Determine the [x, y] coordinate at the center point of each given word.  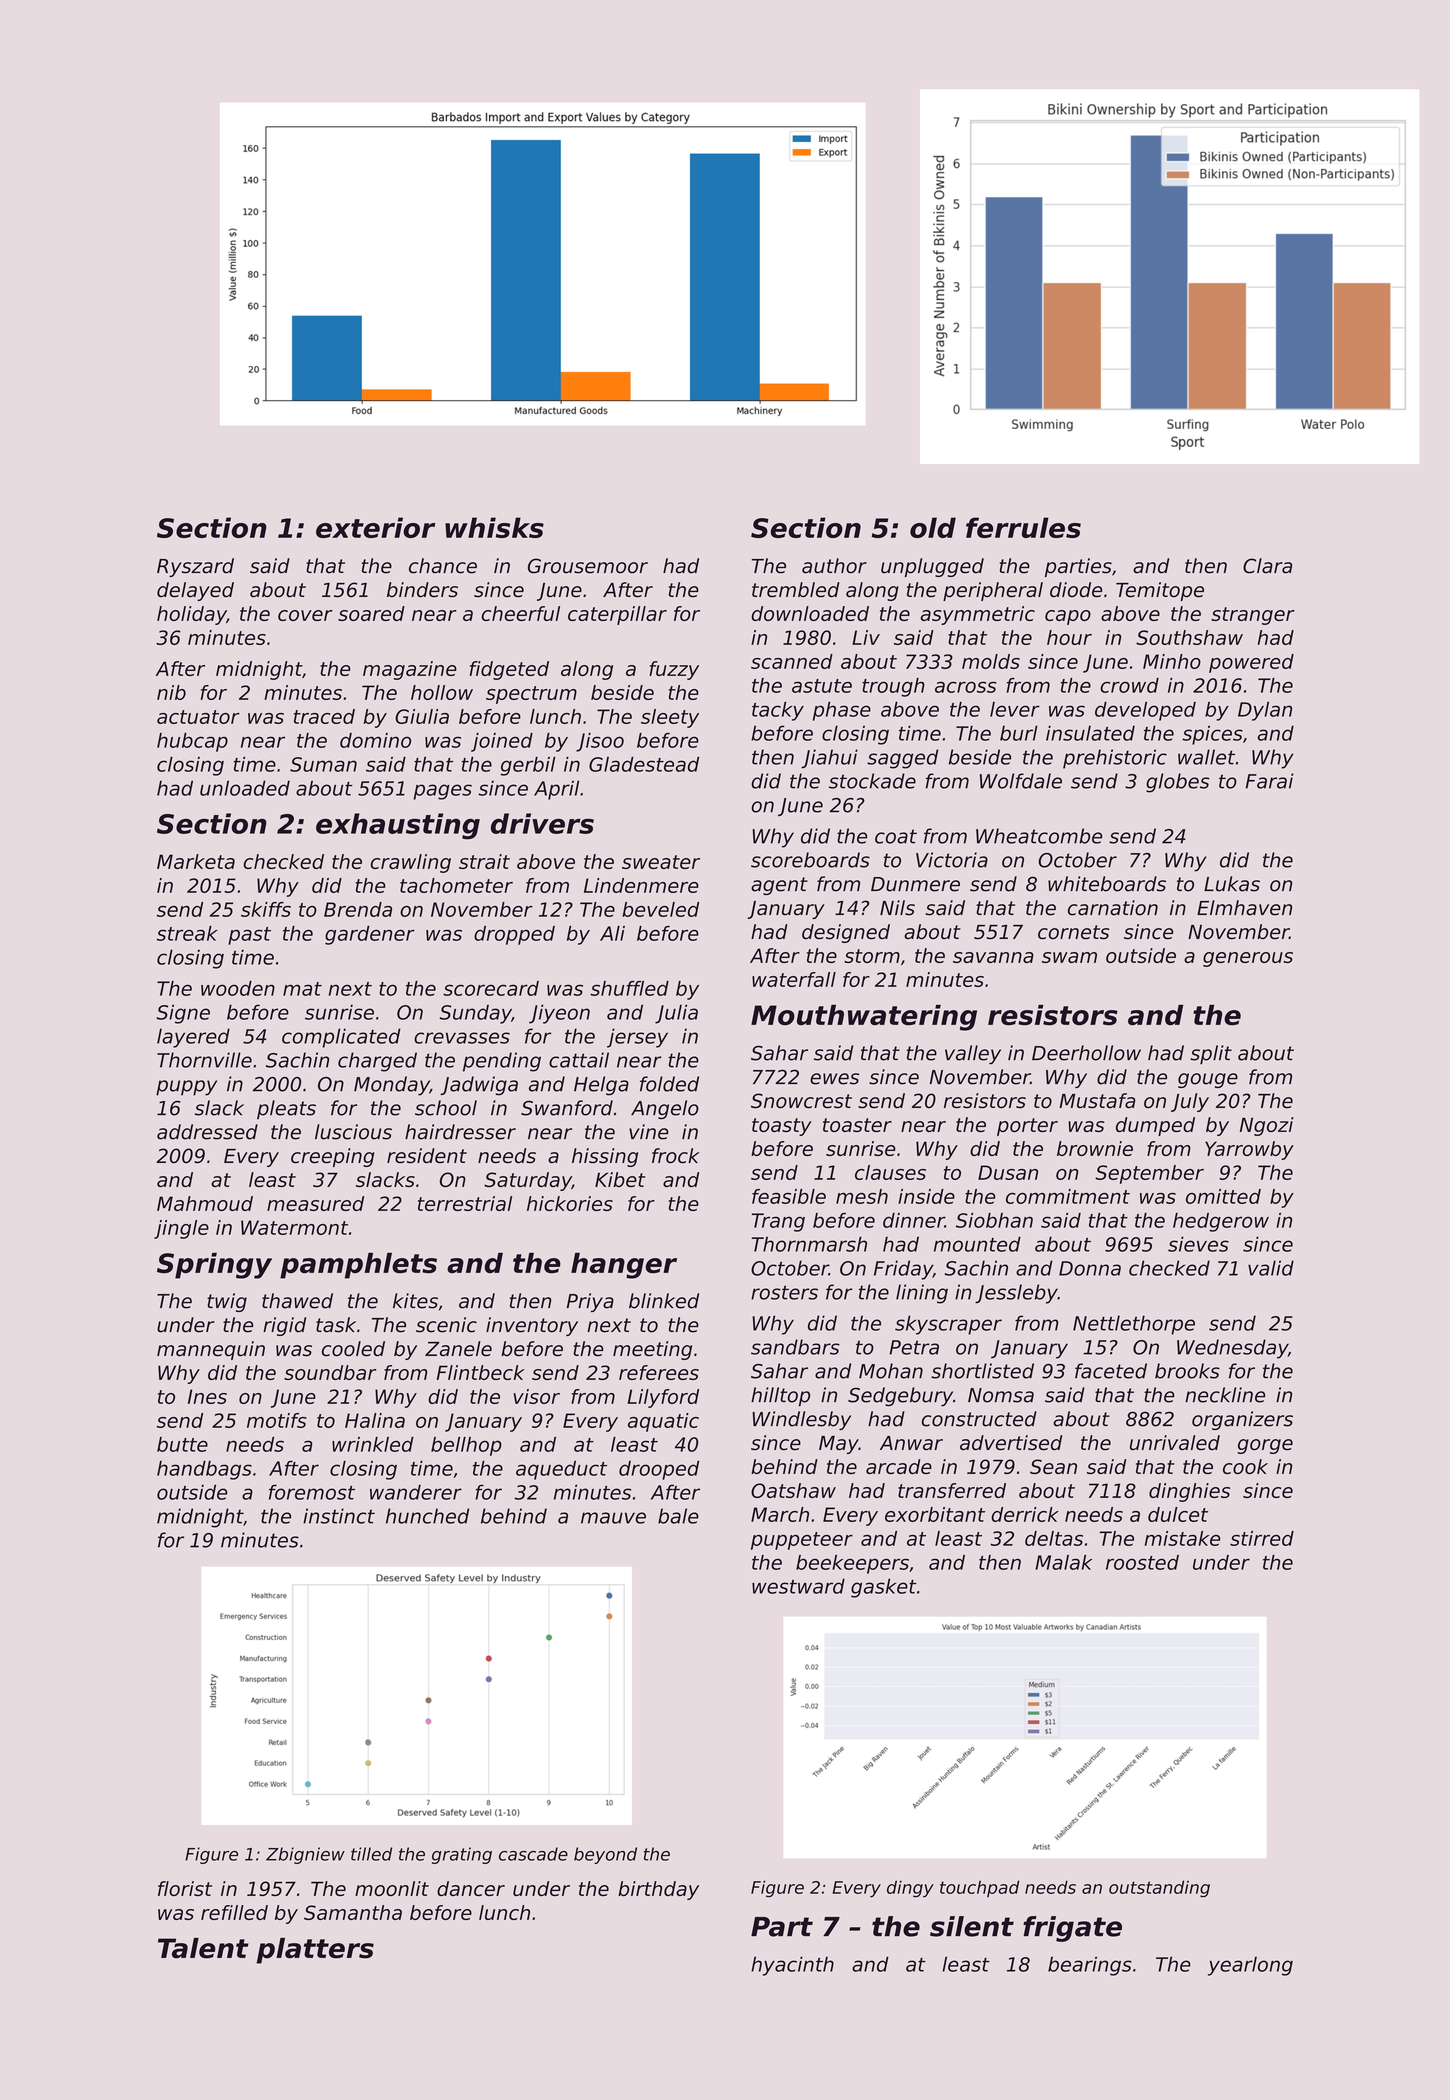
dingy [910, 1889]
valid [1271, 1268]
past [249, 936]
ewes [834, 1079]
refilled [234, 1912]
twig [227, 1302]
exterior [375, 527]
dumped [1155, 1126]
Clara [1267, 566]
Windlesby [801, 1420]
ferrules [1023, 527]
